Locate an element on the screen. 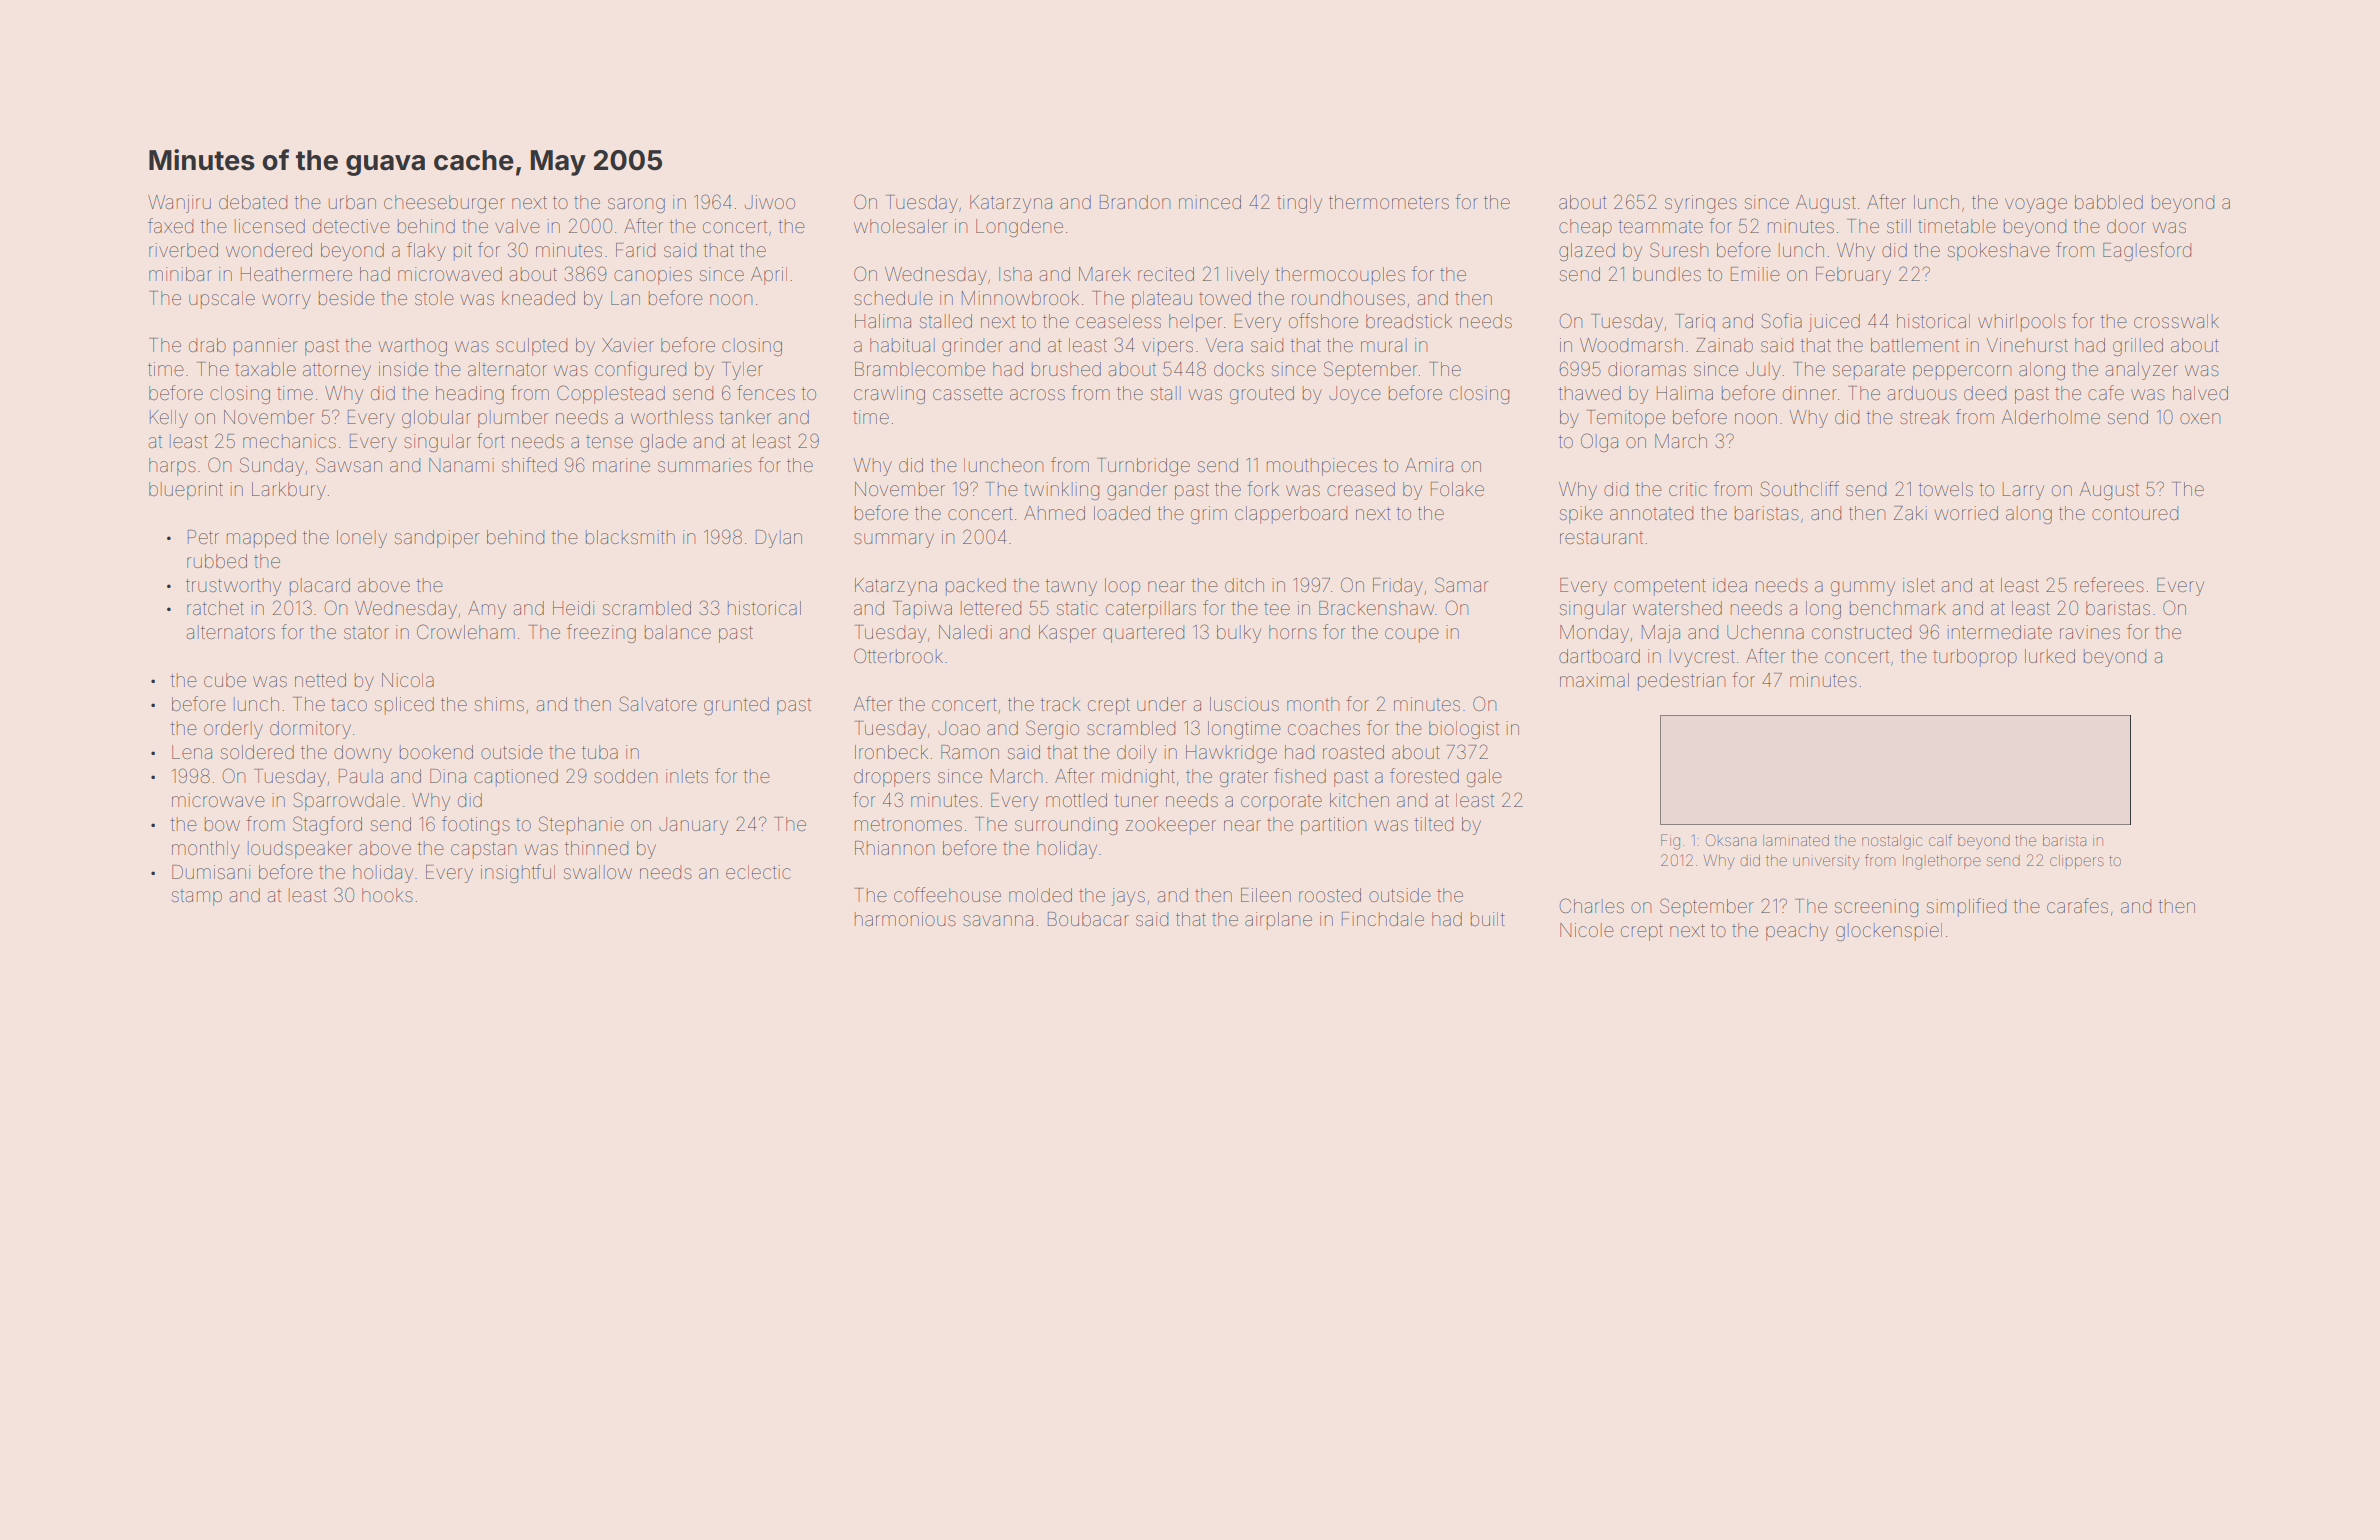 The width and height of the screenshot is (2380, 1540). Wanjiru is located at coordinates (179, 204).
